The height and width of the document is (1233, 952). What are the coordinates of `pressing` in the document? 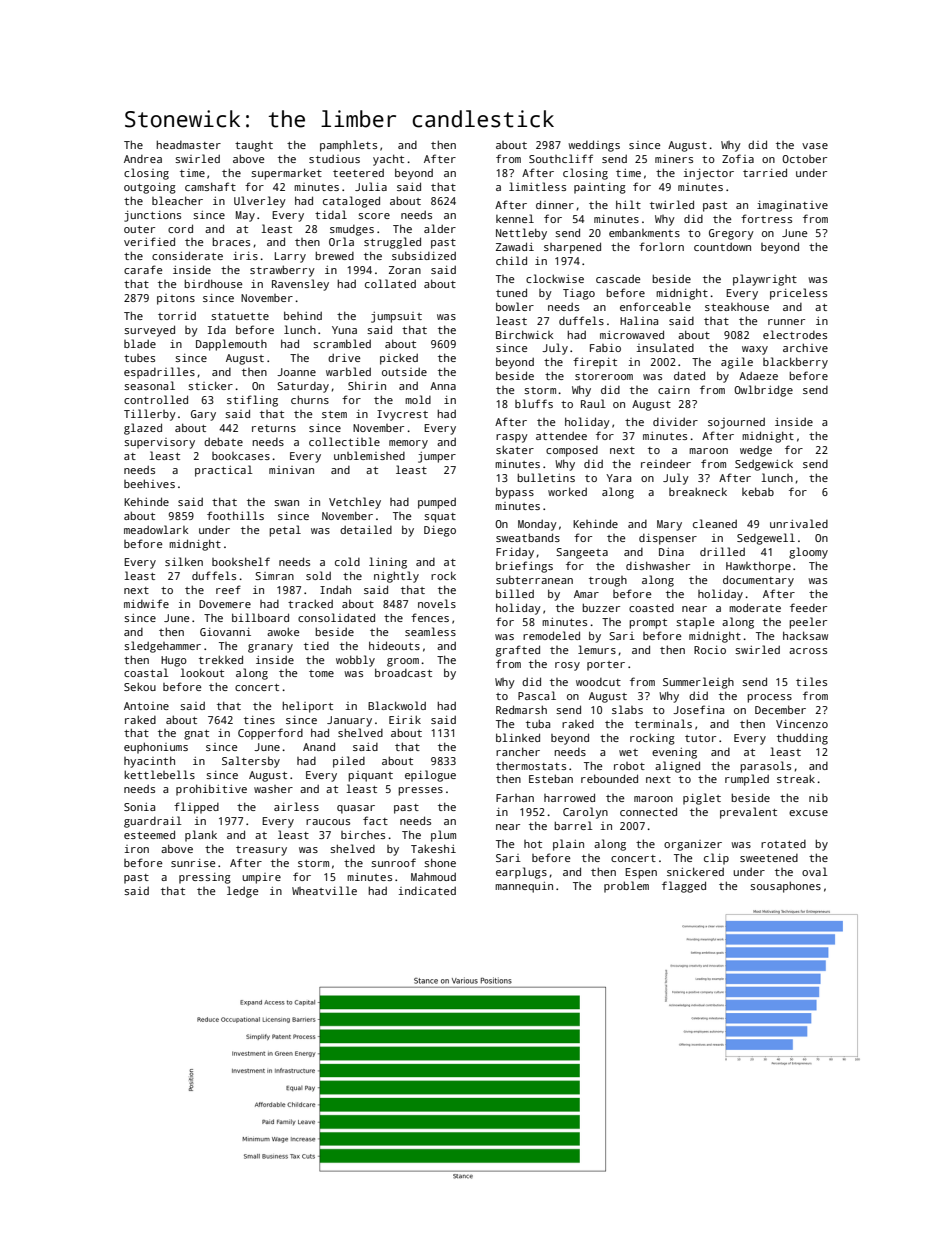 It's located at (205, 878).
